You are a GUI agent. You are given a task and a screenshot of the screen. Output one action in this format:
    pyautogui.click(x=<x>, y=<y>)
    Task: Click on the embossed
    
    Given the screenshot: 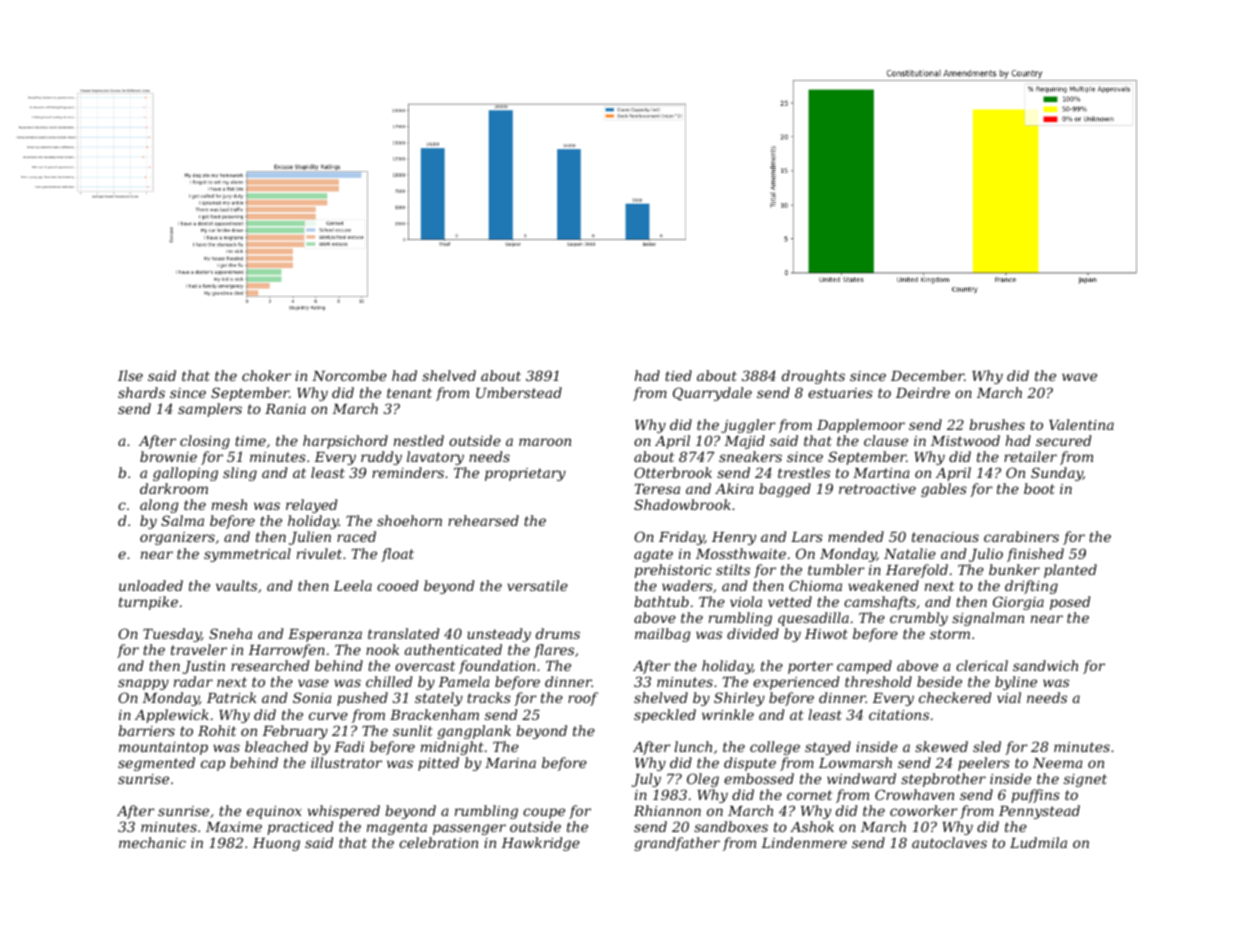 What is the action you would take?
    pyautogui.click(x=759, y=778)
